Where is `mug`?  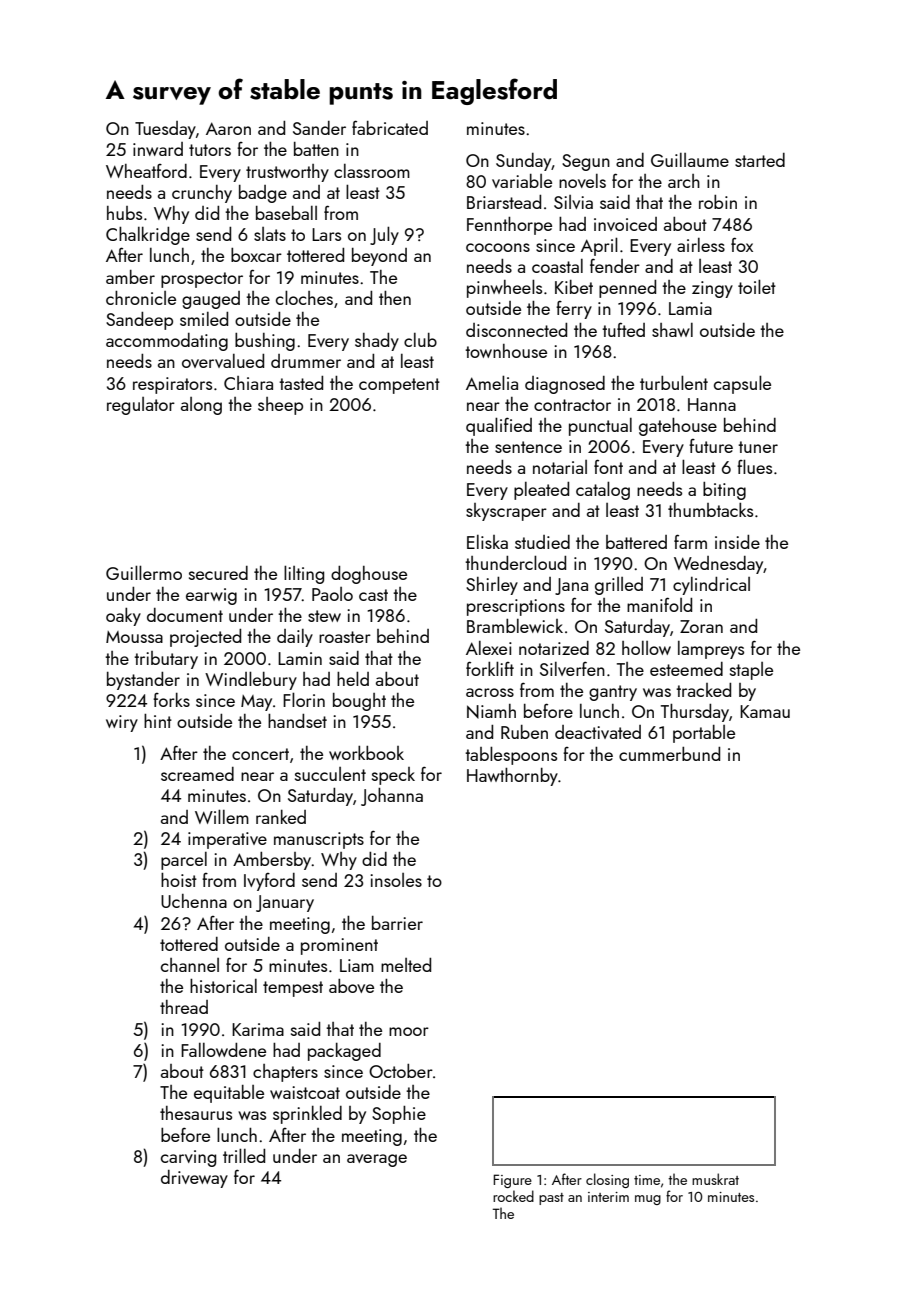 mug is located at coordinates (648, 1200).
